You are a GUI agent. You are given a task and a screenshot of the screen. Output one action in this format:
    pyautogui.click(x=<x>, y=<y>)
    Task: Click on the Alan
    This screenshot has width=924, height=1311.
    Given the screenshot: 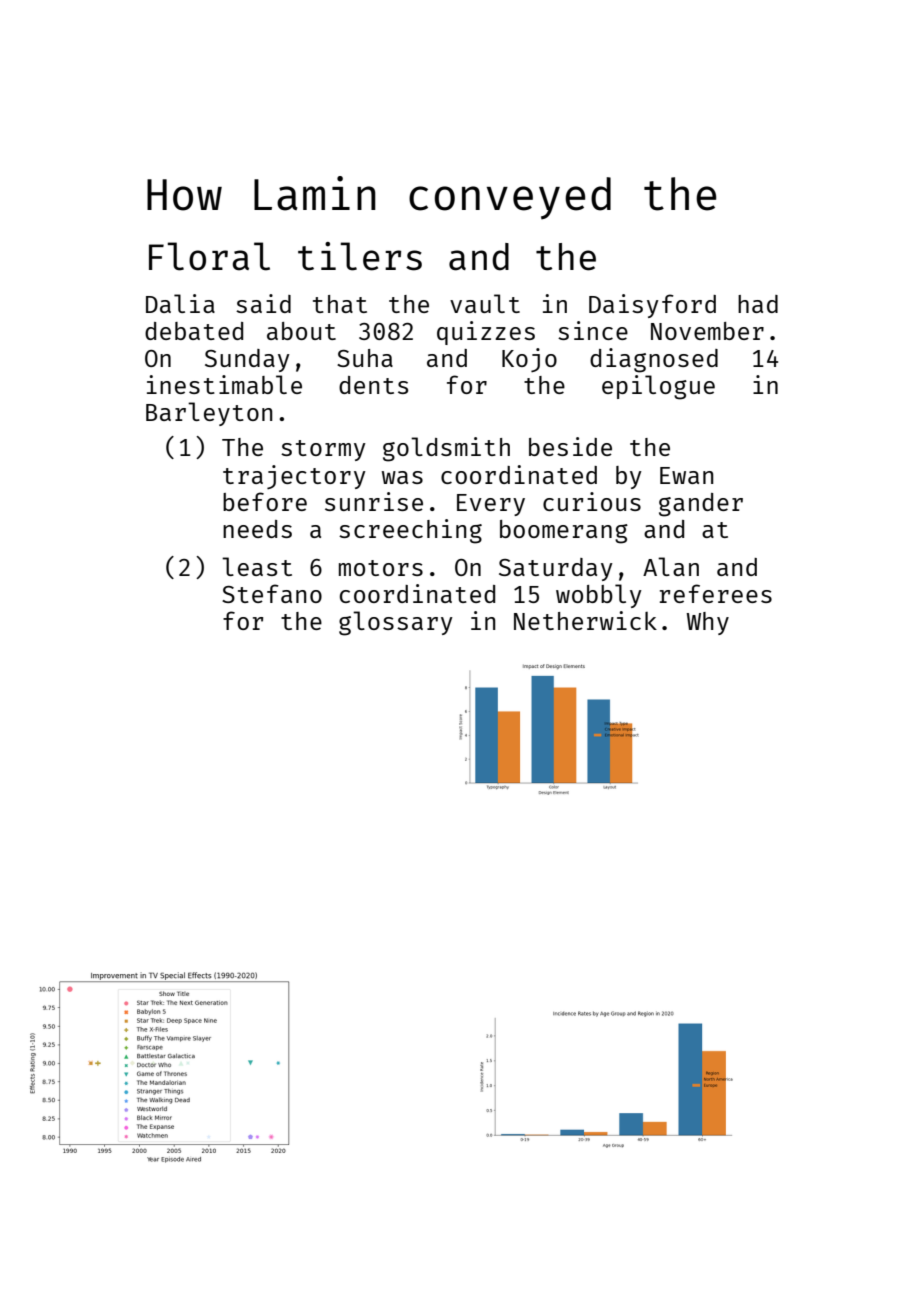 What is the action you would take?
    pyautogui.click(x=671, y=566)
